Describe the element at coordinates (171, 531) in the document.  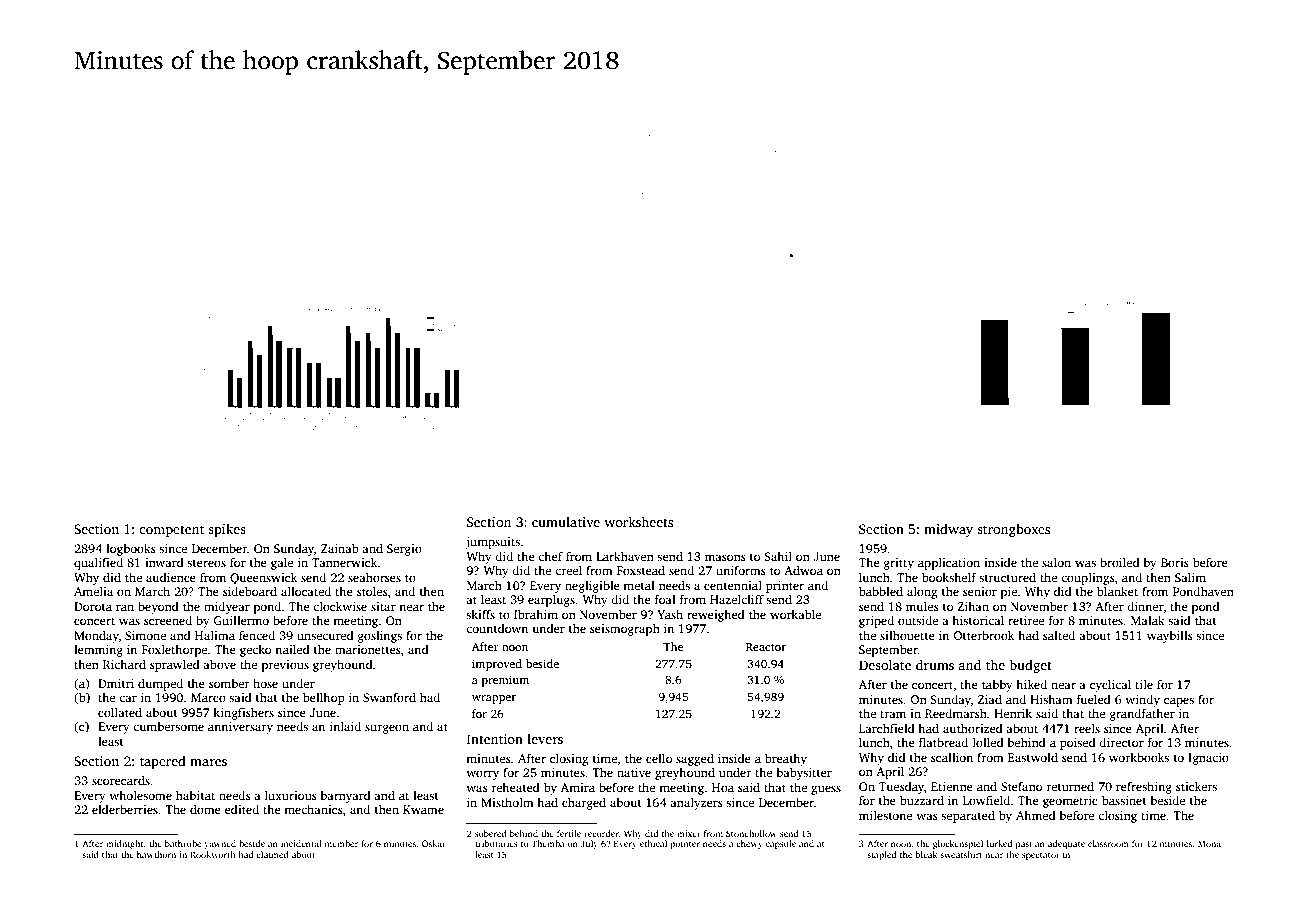
I see `competent` at that location.
